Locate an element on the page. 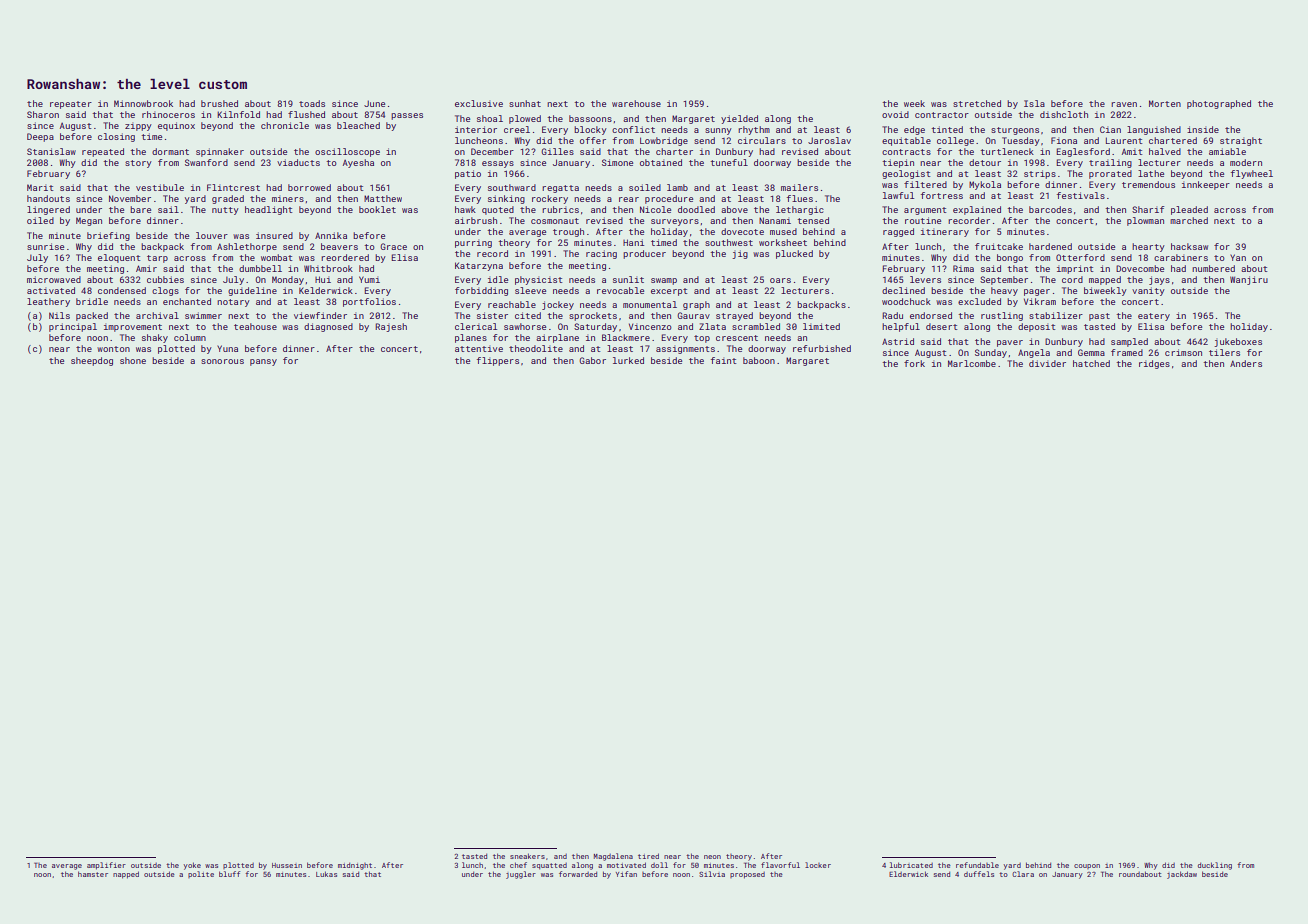 Image resolution: width=1308 pixels, height=924 pixels. Marlcombe is located at coordinates (972, 363).
